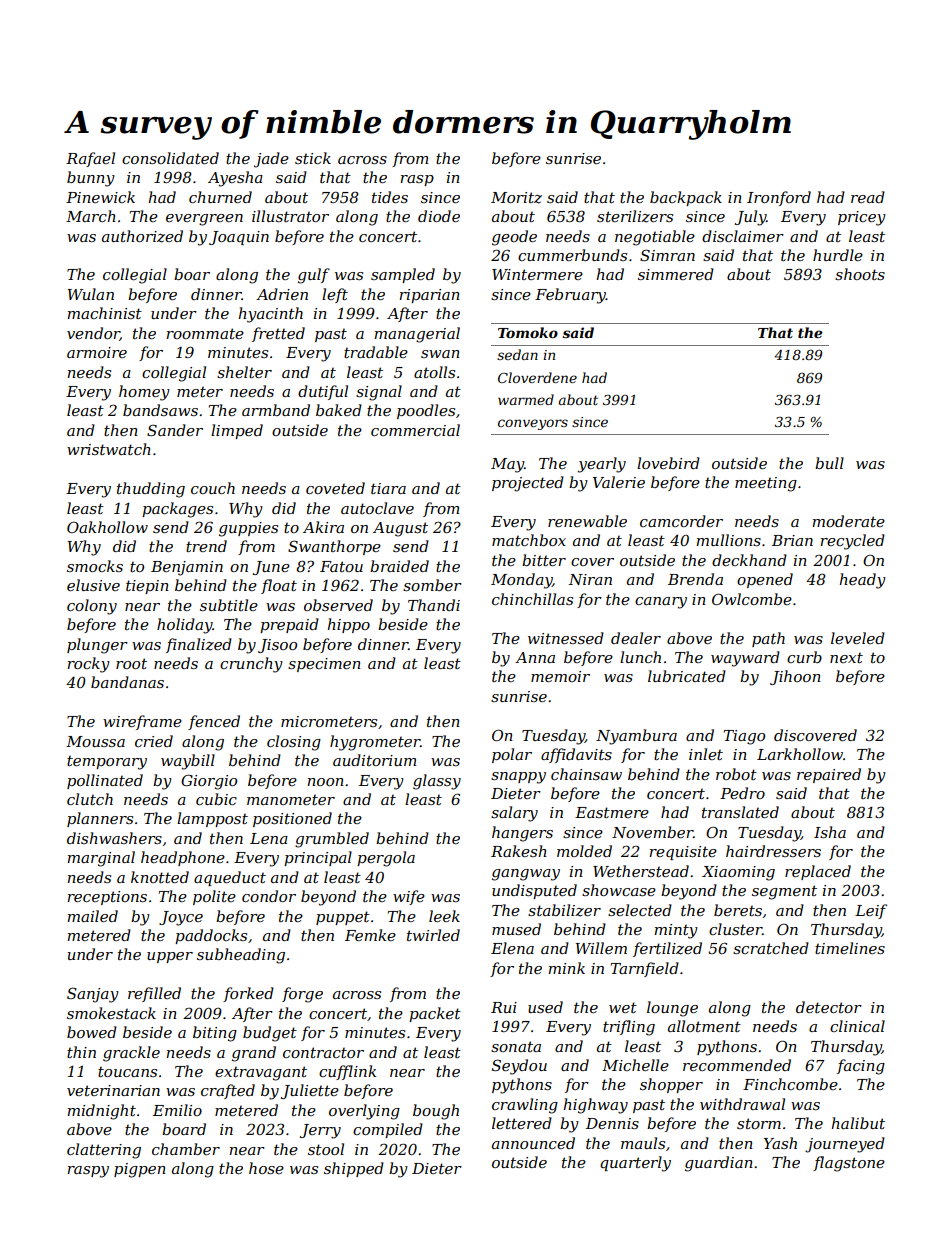 This screenshot has height=1233, width=952. Describe the element at coordinates (779, 198) in the screenshot. I see `Ironford` at that location.
